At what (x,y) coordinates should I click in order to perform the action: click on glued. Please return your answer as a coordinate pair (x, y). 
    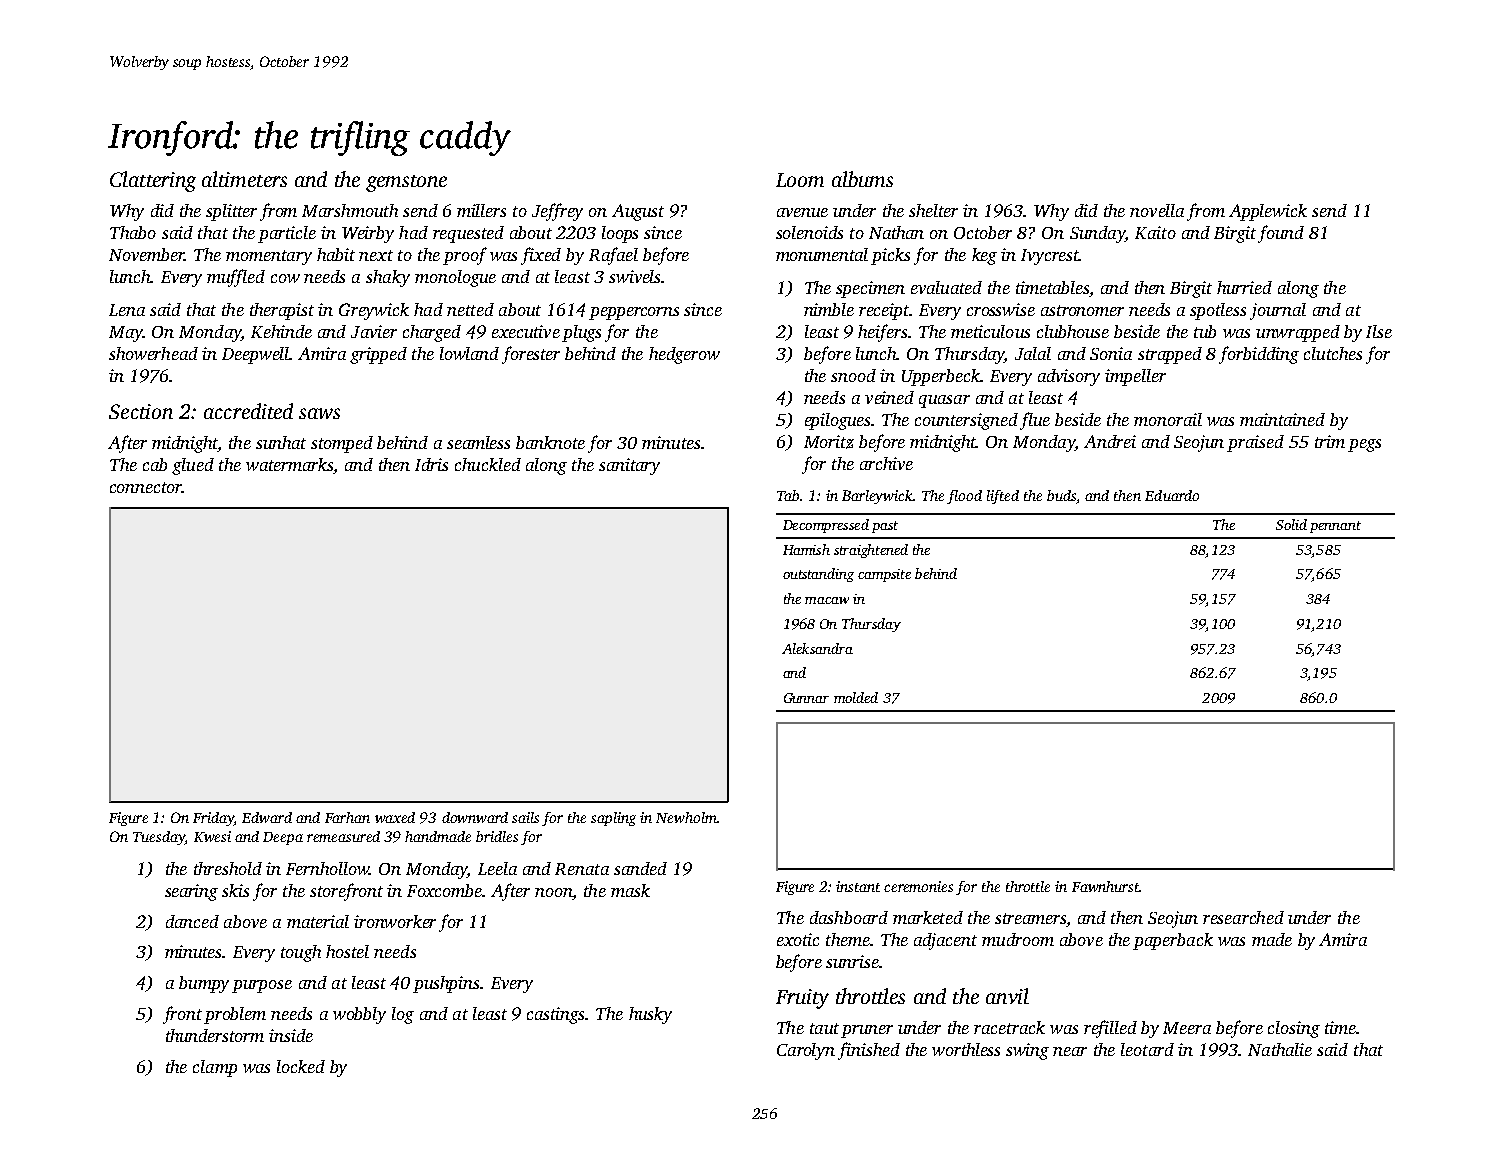
    Looking at the image, I should click on (193, 466).
